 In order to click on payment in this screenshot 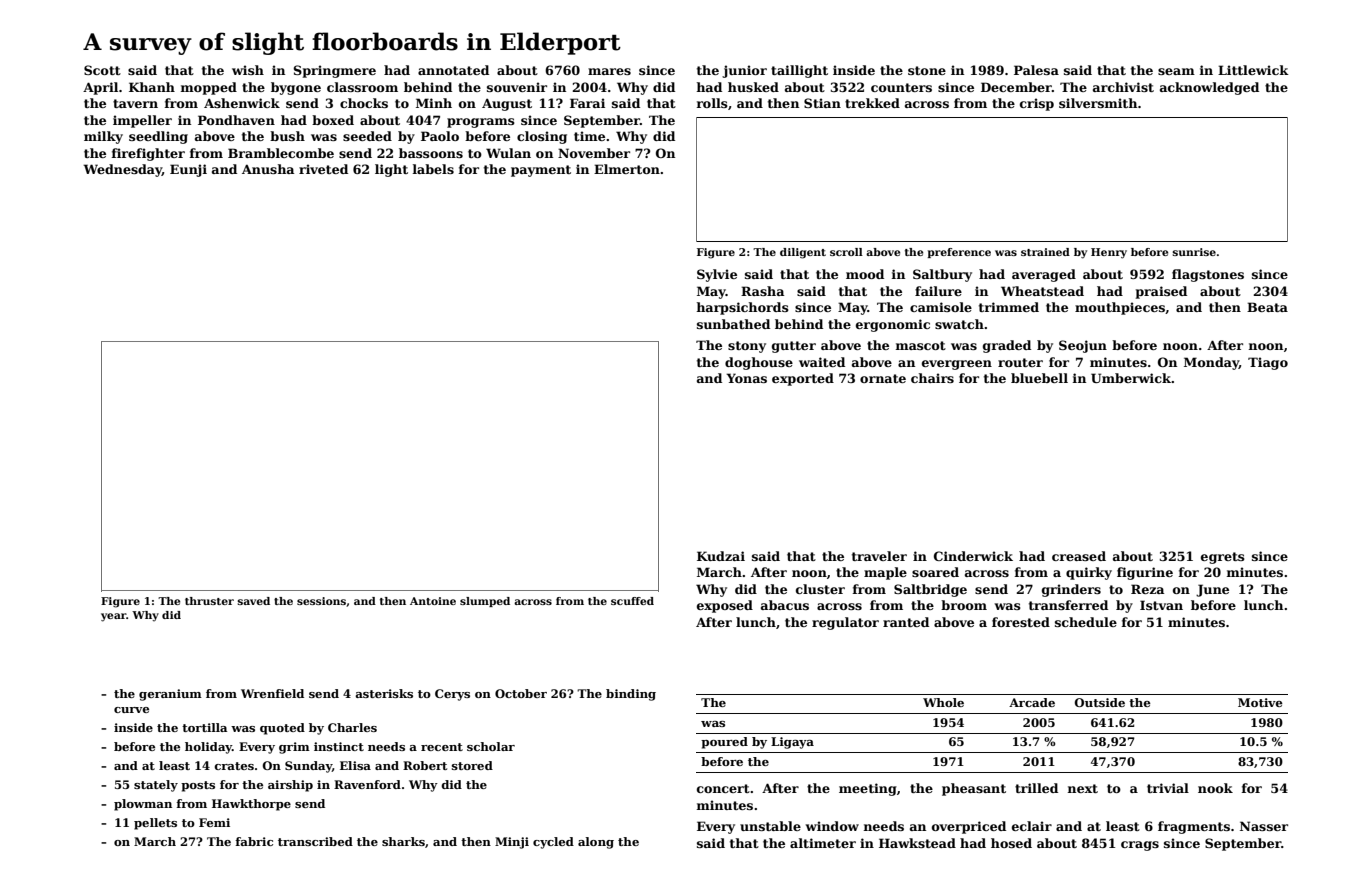, I will do `click(541, 171)`.
